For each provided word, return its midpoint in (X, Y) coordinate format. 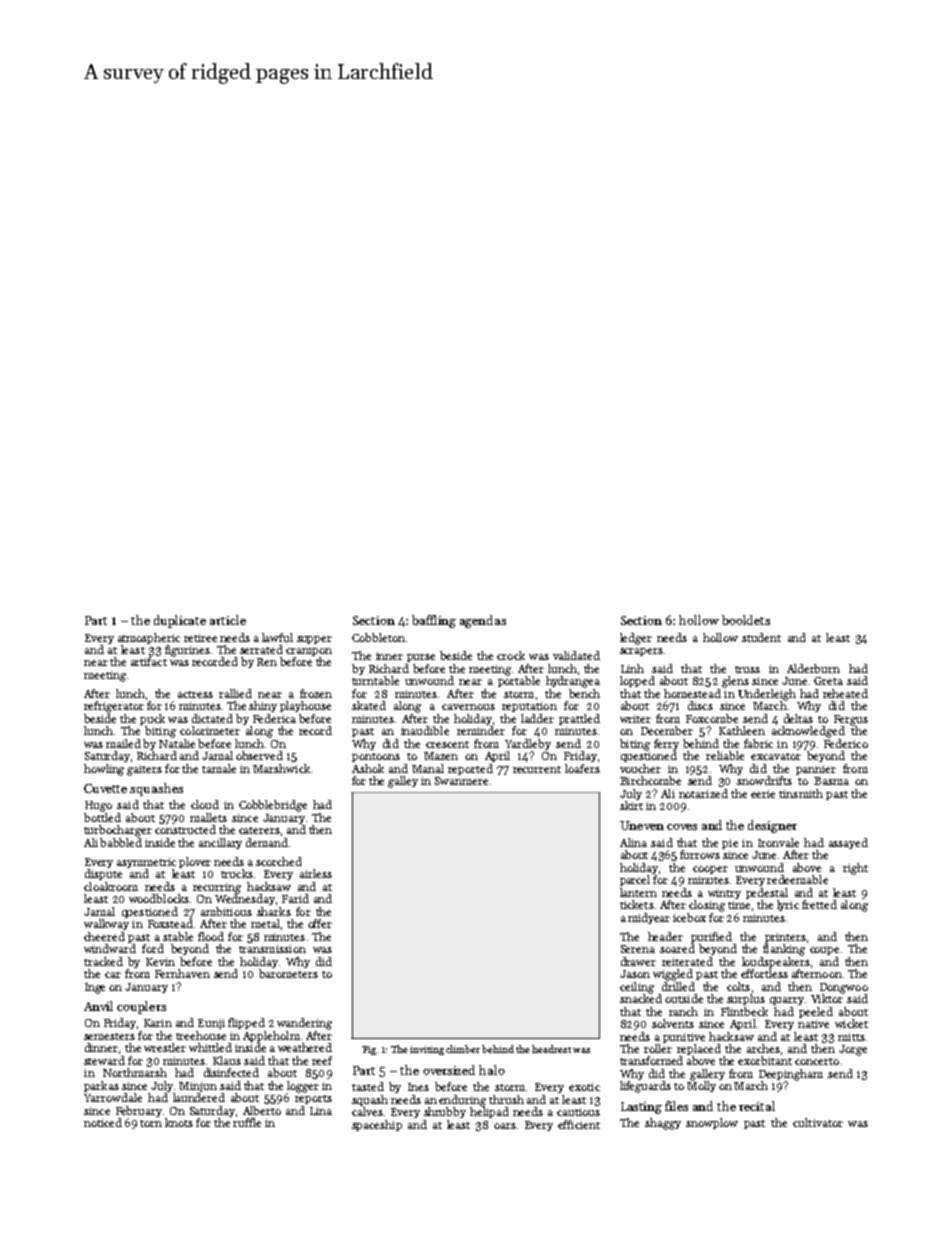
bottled (102, 817)
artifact (149, 661)
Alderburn (813, 668)
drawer (638, 961)
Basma (831, 781)
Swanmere (461, 781)
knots (179, 1122)
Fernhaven (182, 973)
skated (369, 705)
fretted (819, 904)
